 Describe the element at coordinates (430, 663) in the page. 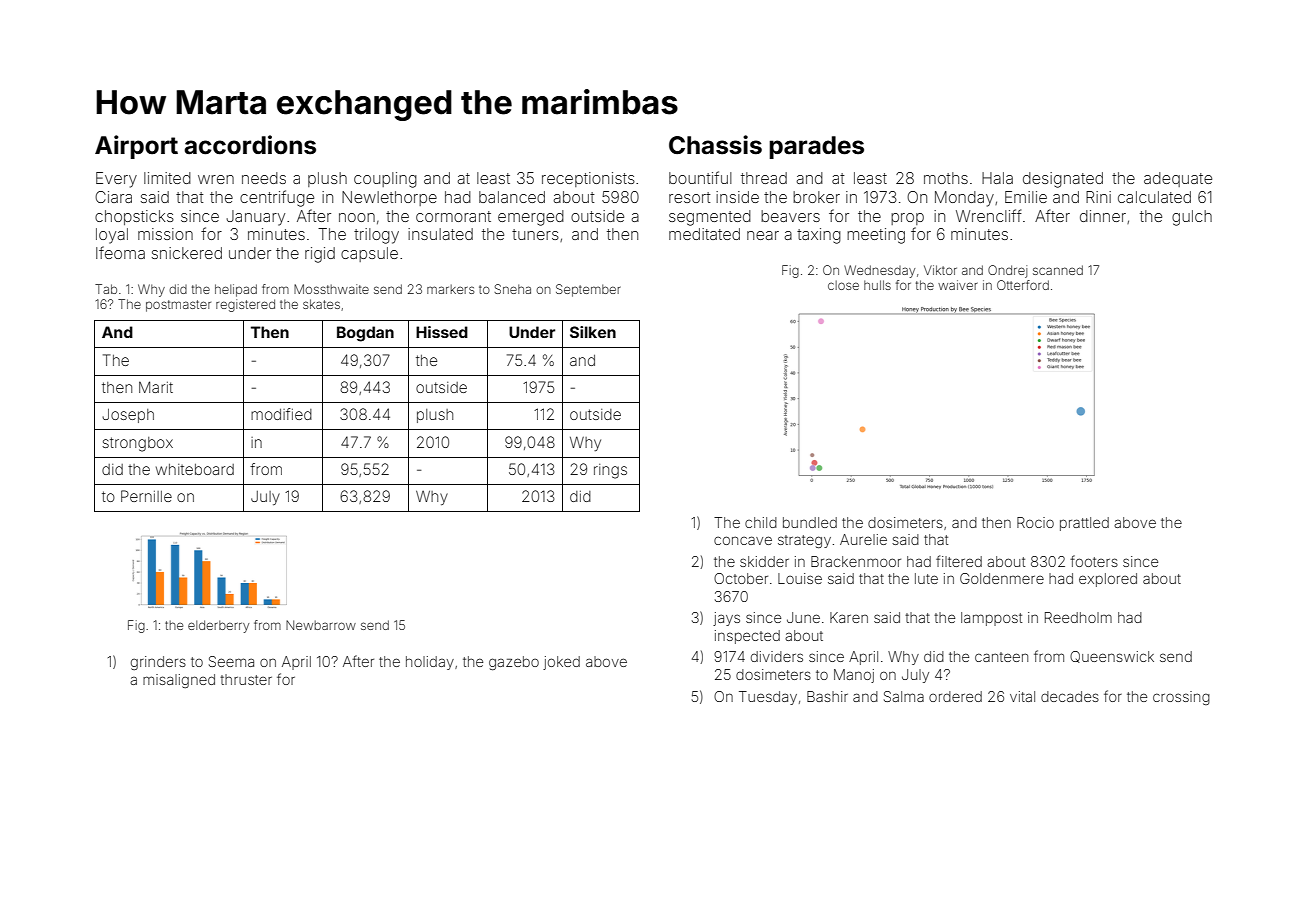

I see `holiday` at that location.
